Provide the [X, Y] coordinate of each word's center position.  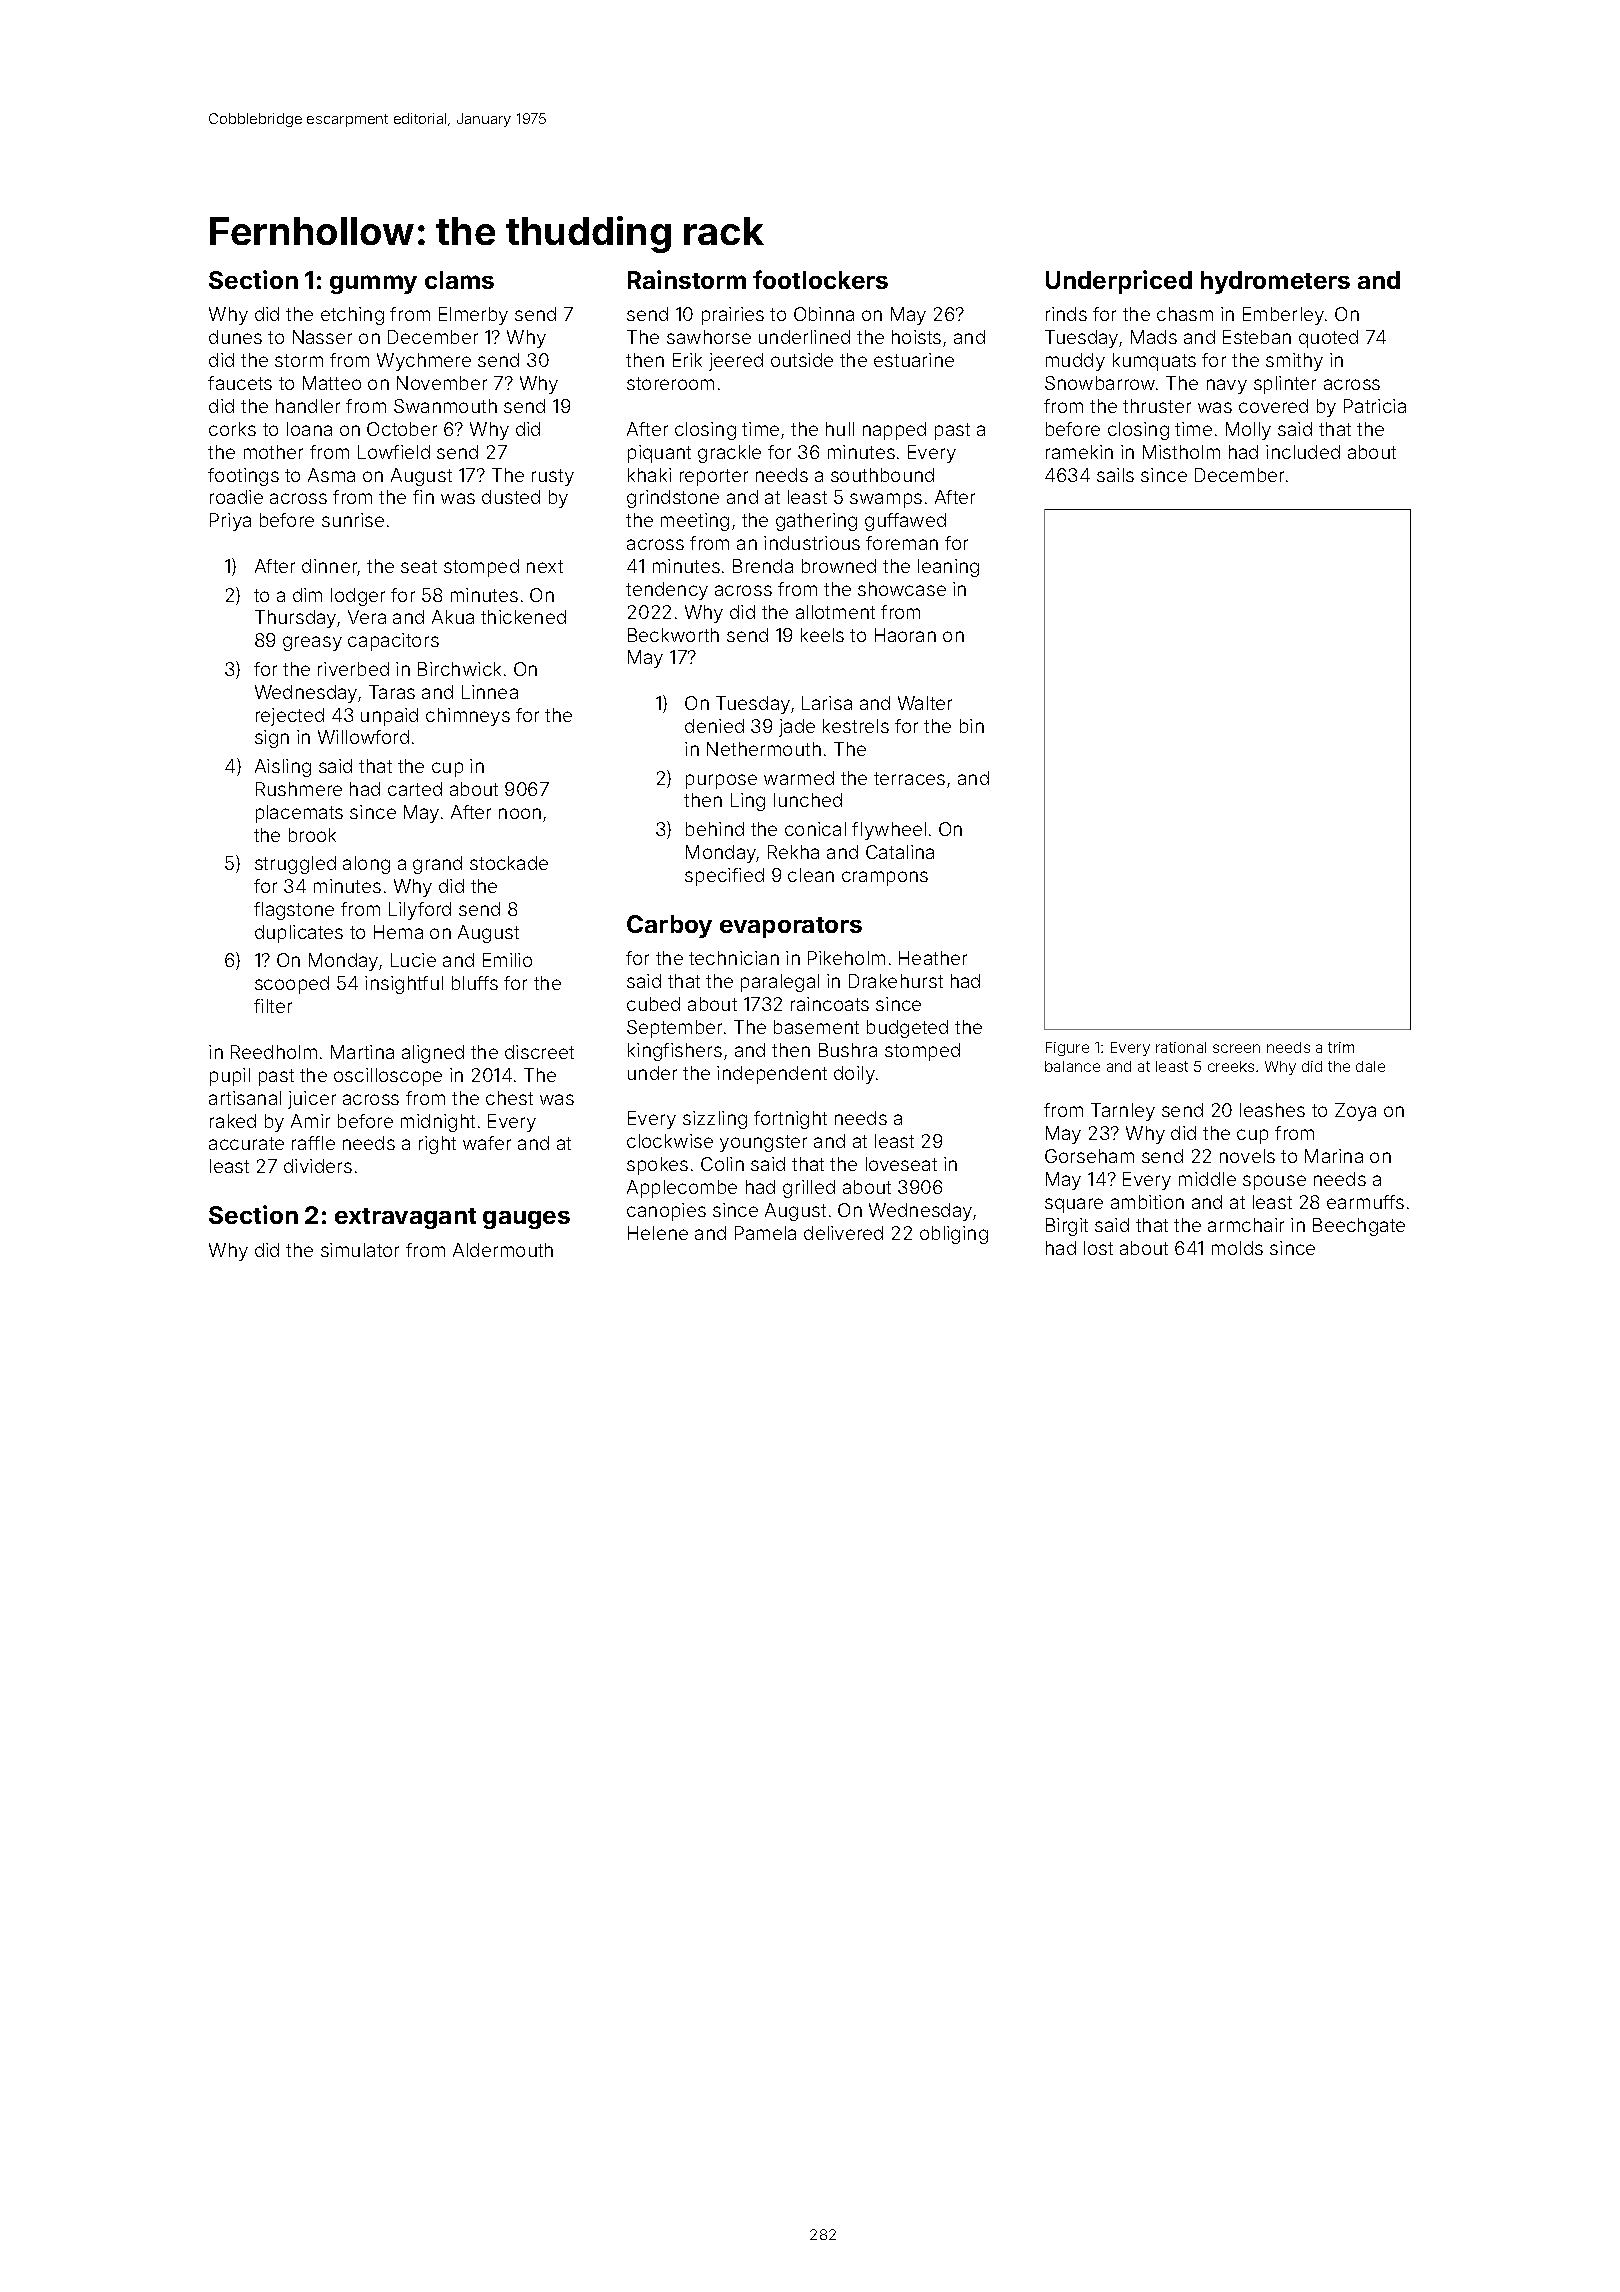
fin [423, 497]
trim [1341, 1047]
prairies [733, 316]
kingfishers [675, 1052]
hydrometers [1275, 282]
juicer [312, 1100]
